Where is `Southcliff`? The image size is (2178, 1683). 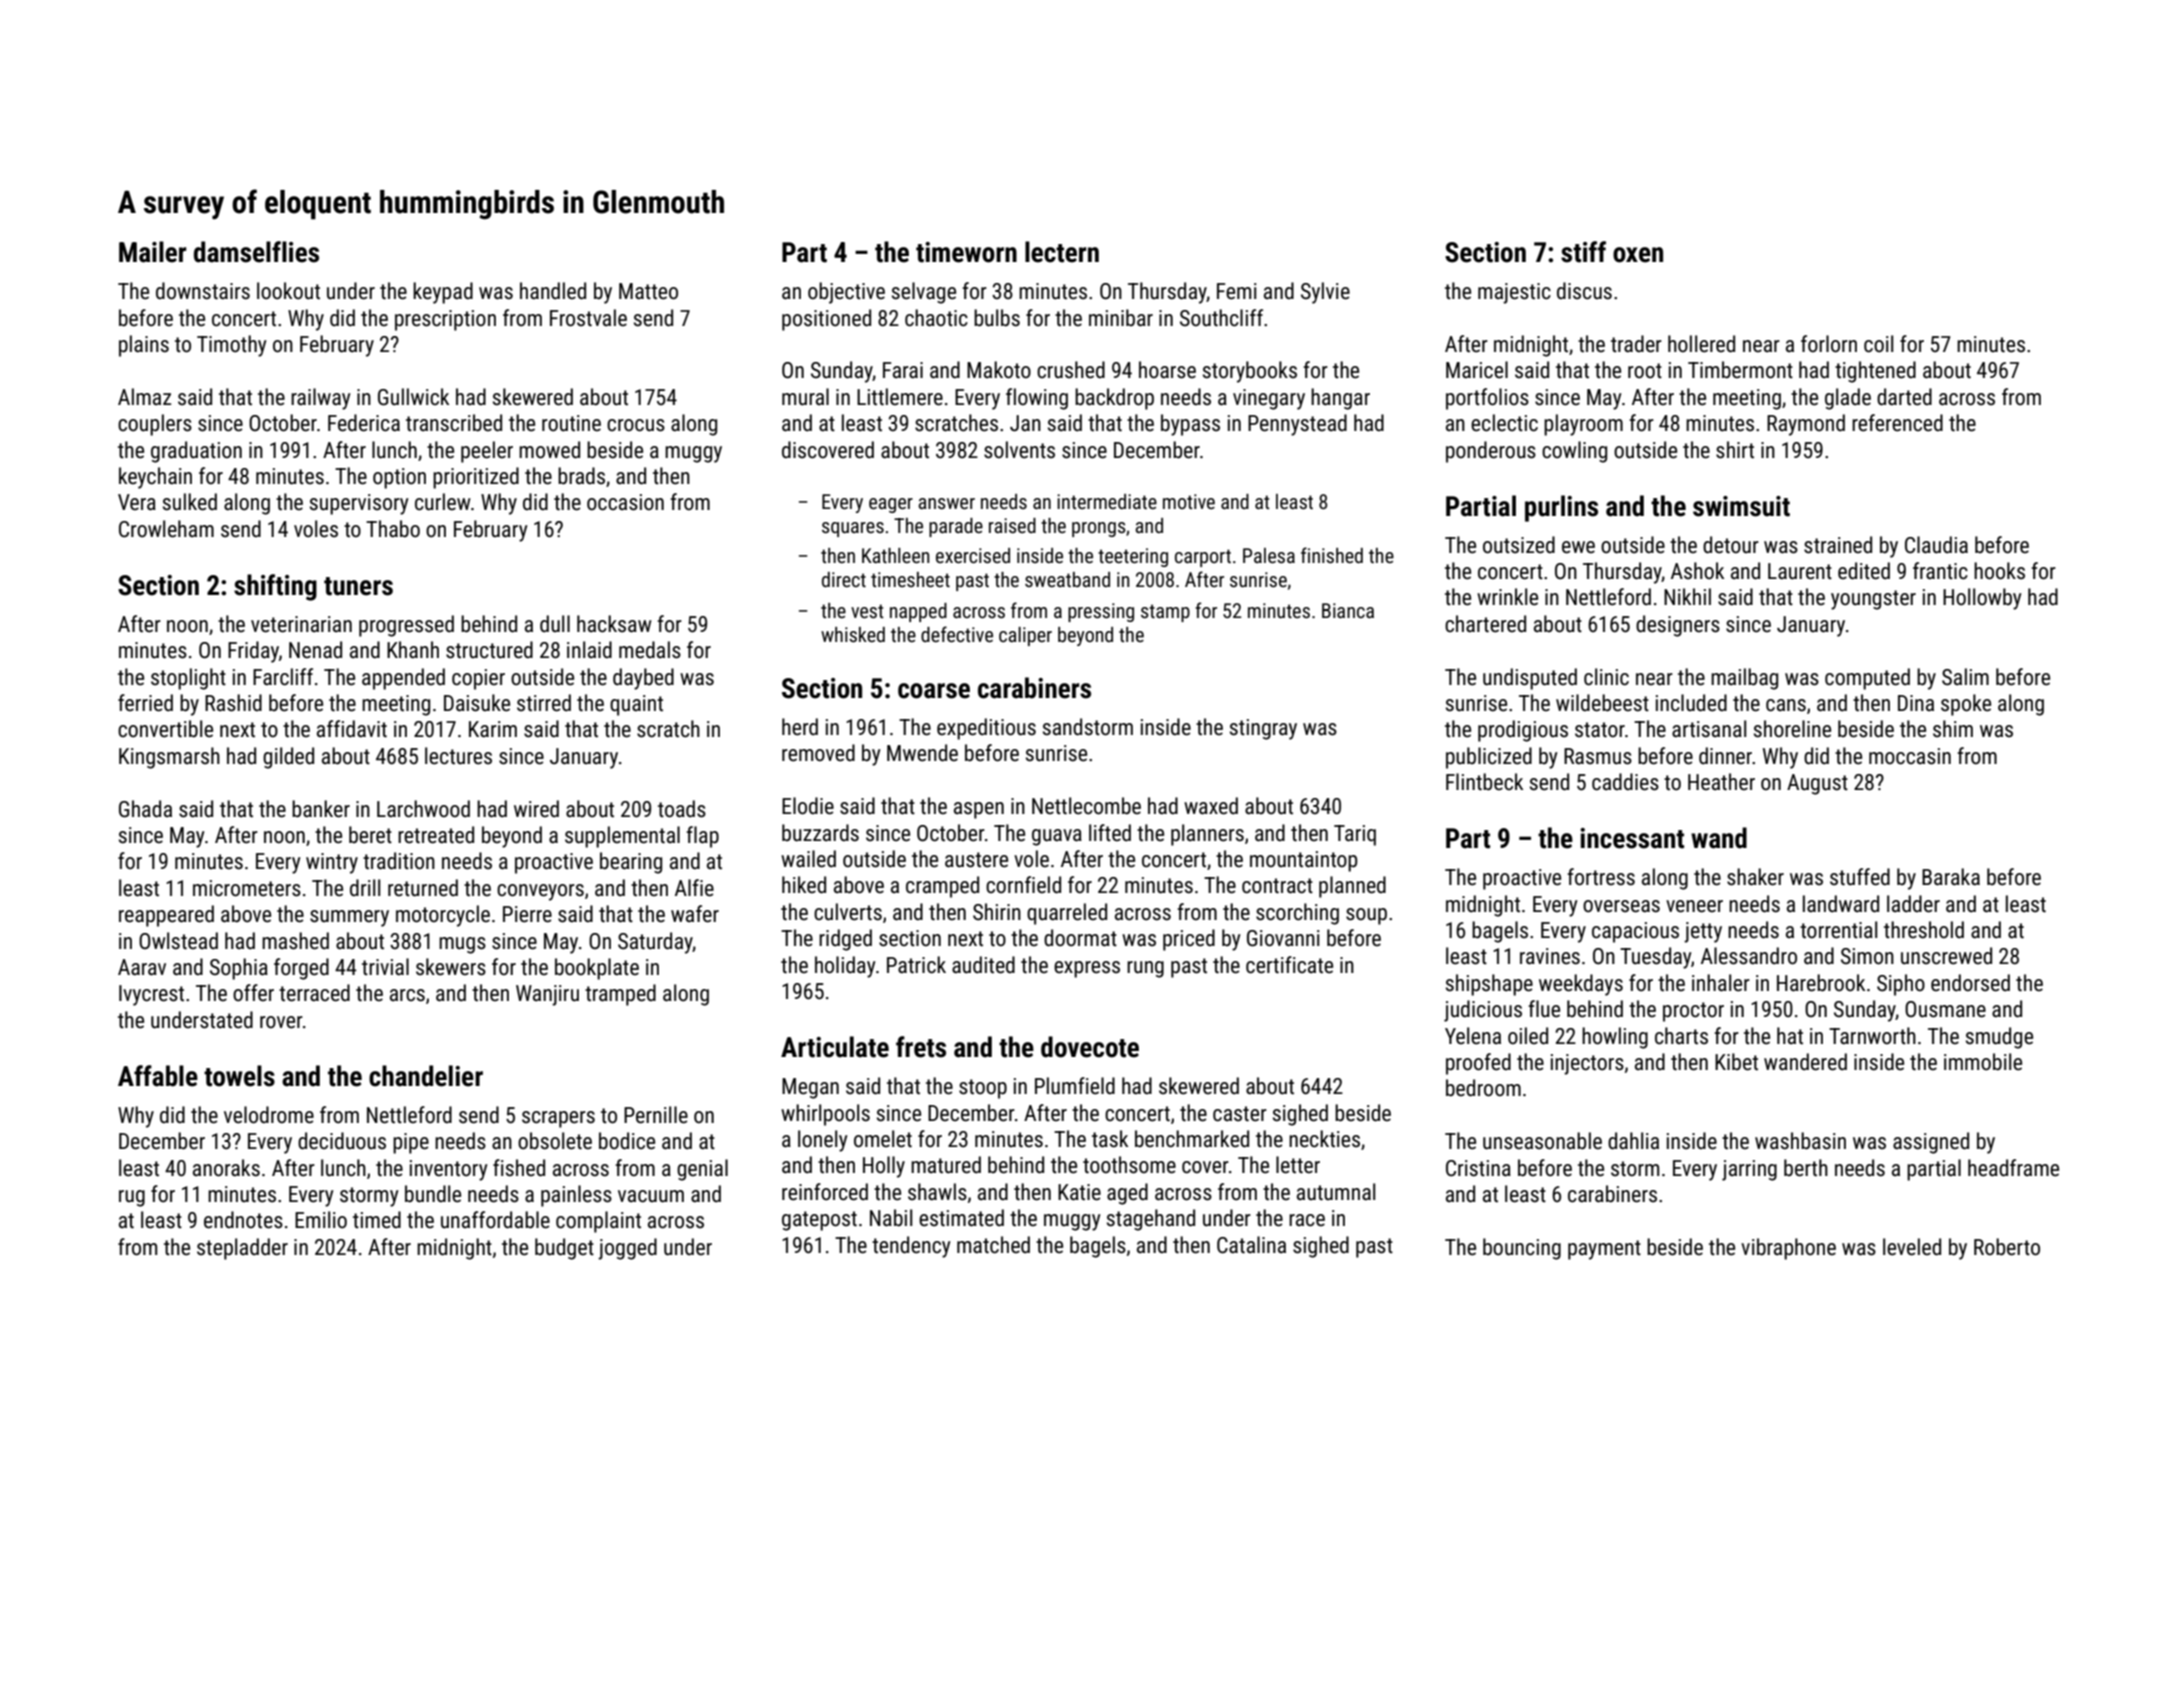 Southcliff is located at coordinates (1221, 318).
